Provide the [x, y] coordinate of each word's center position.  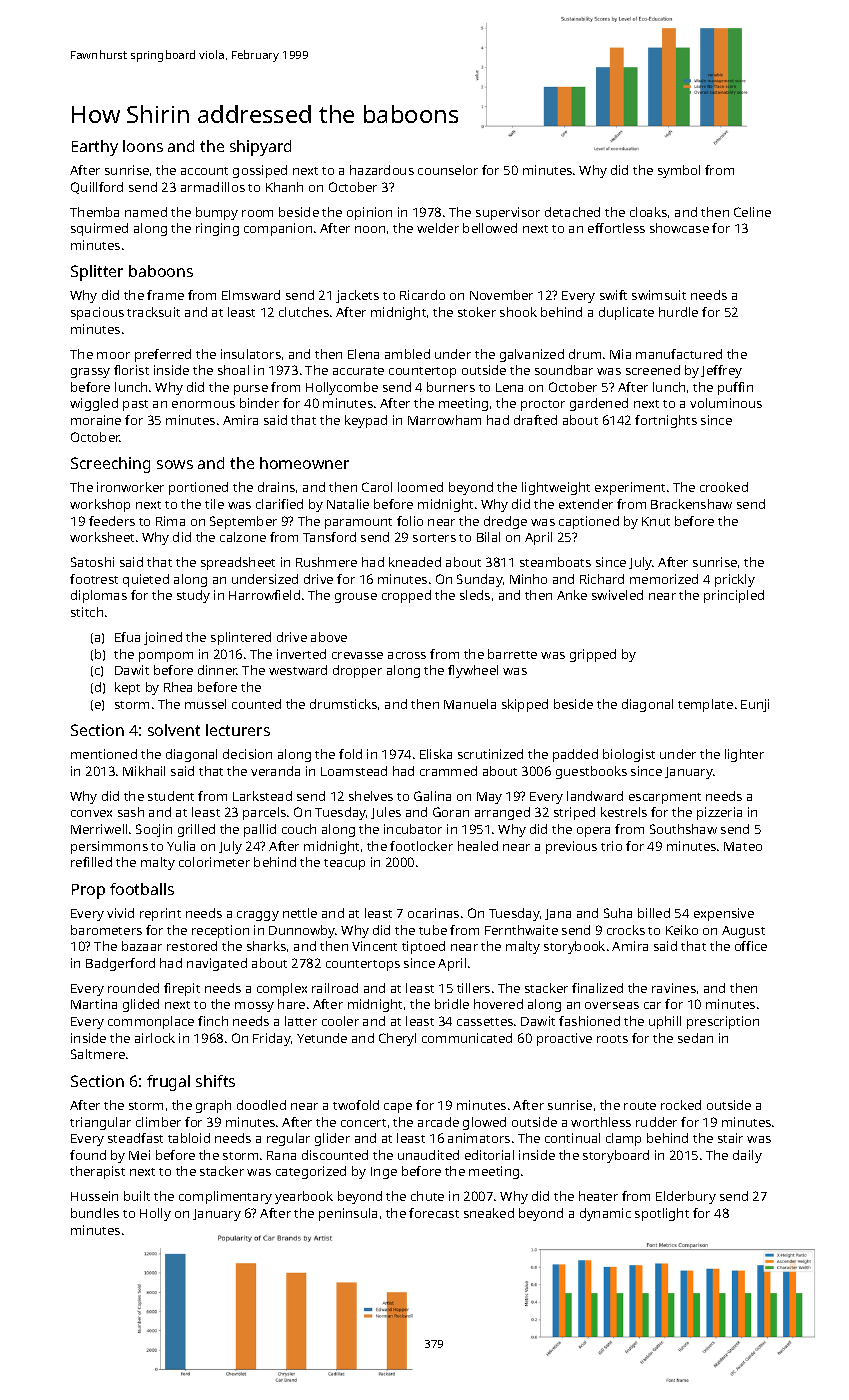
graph [213, 1106]
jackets [357, 296]
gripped [593, 655]
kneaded [415, 562]
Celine [752, 212]
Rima [170, 521]
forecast [434, 1213]
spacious [97, 313]
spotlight [662, 1214]
